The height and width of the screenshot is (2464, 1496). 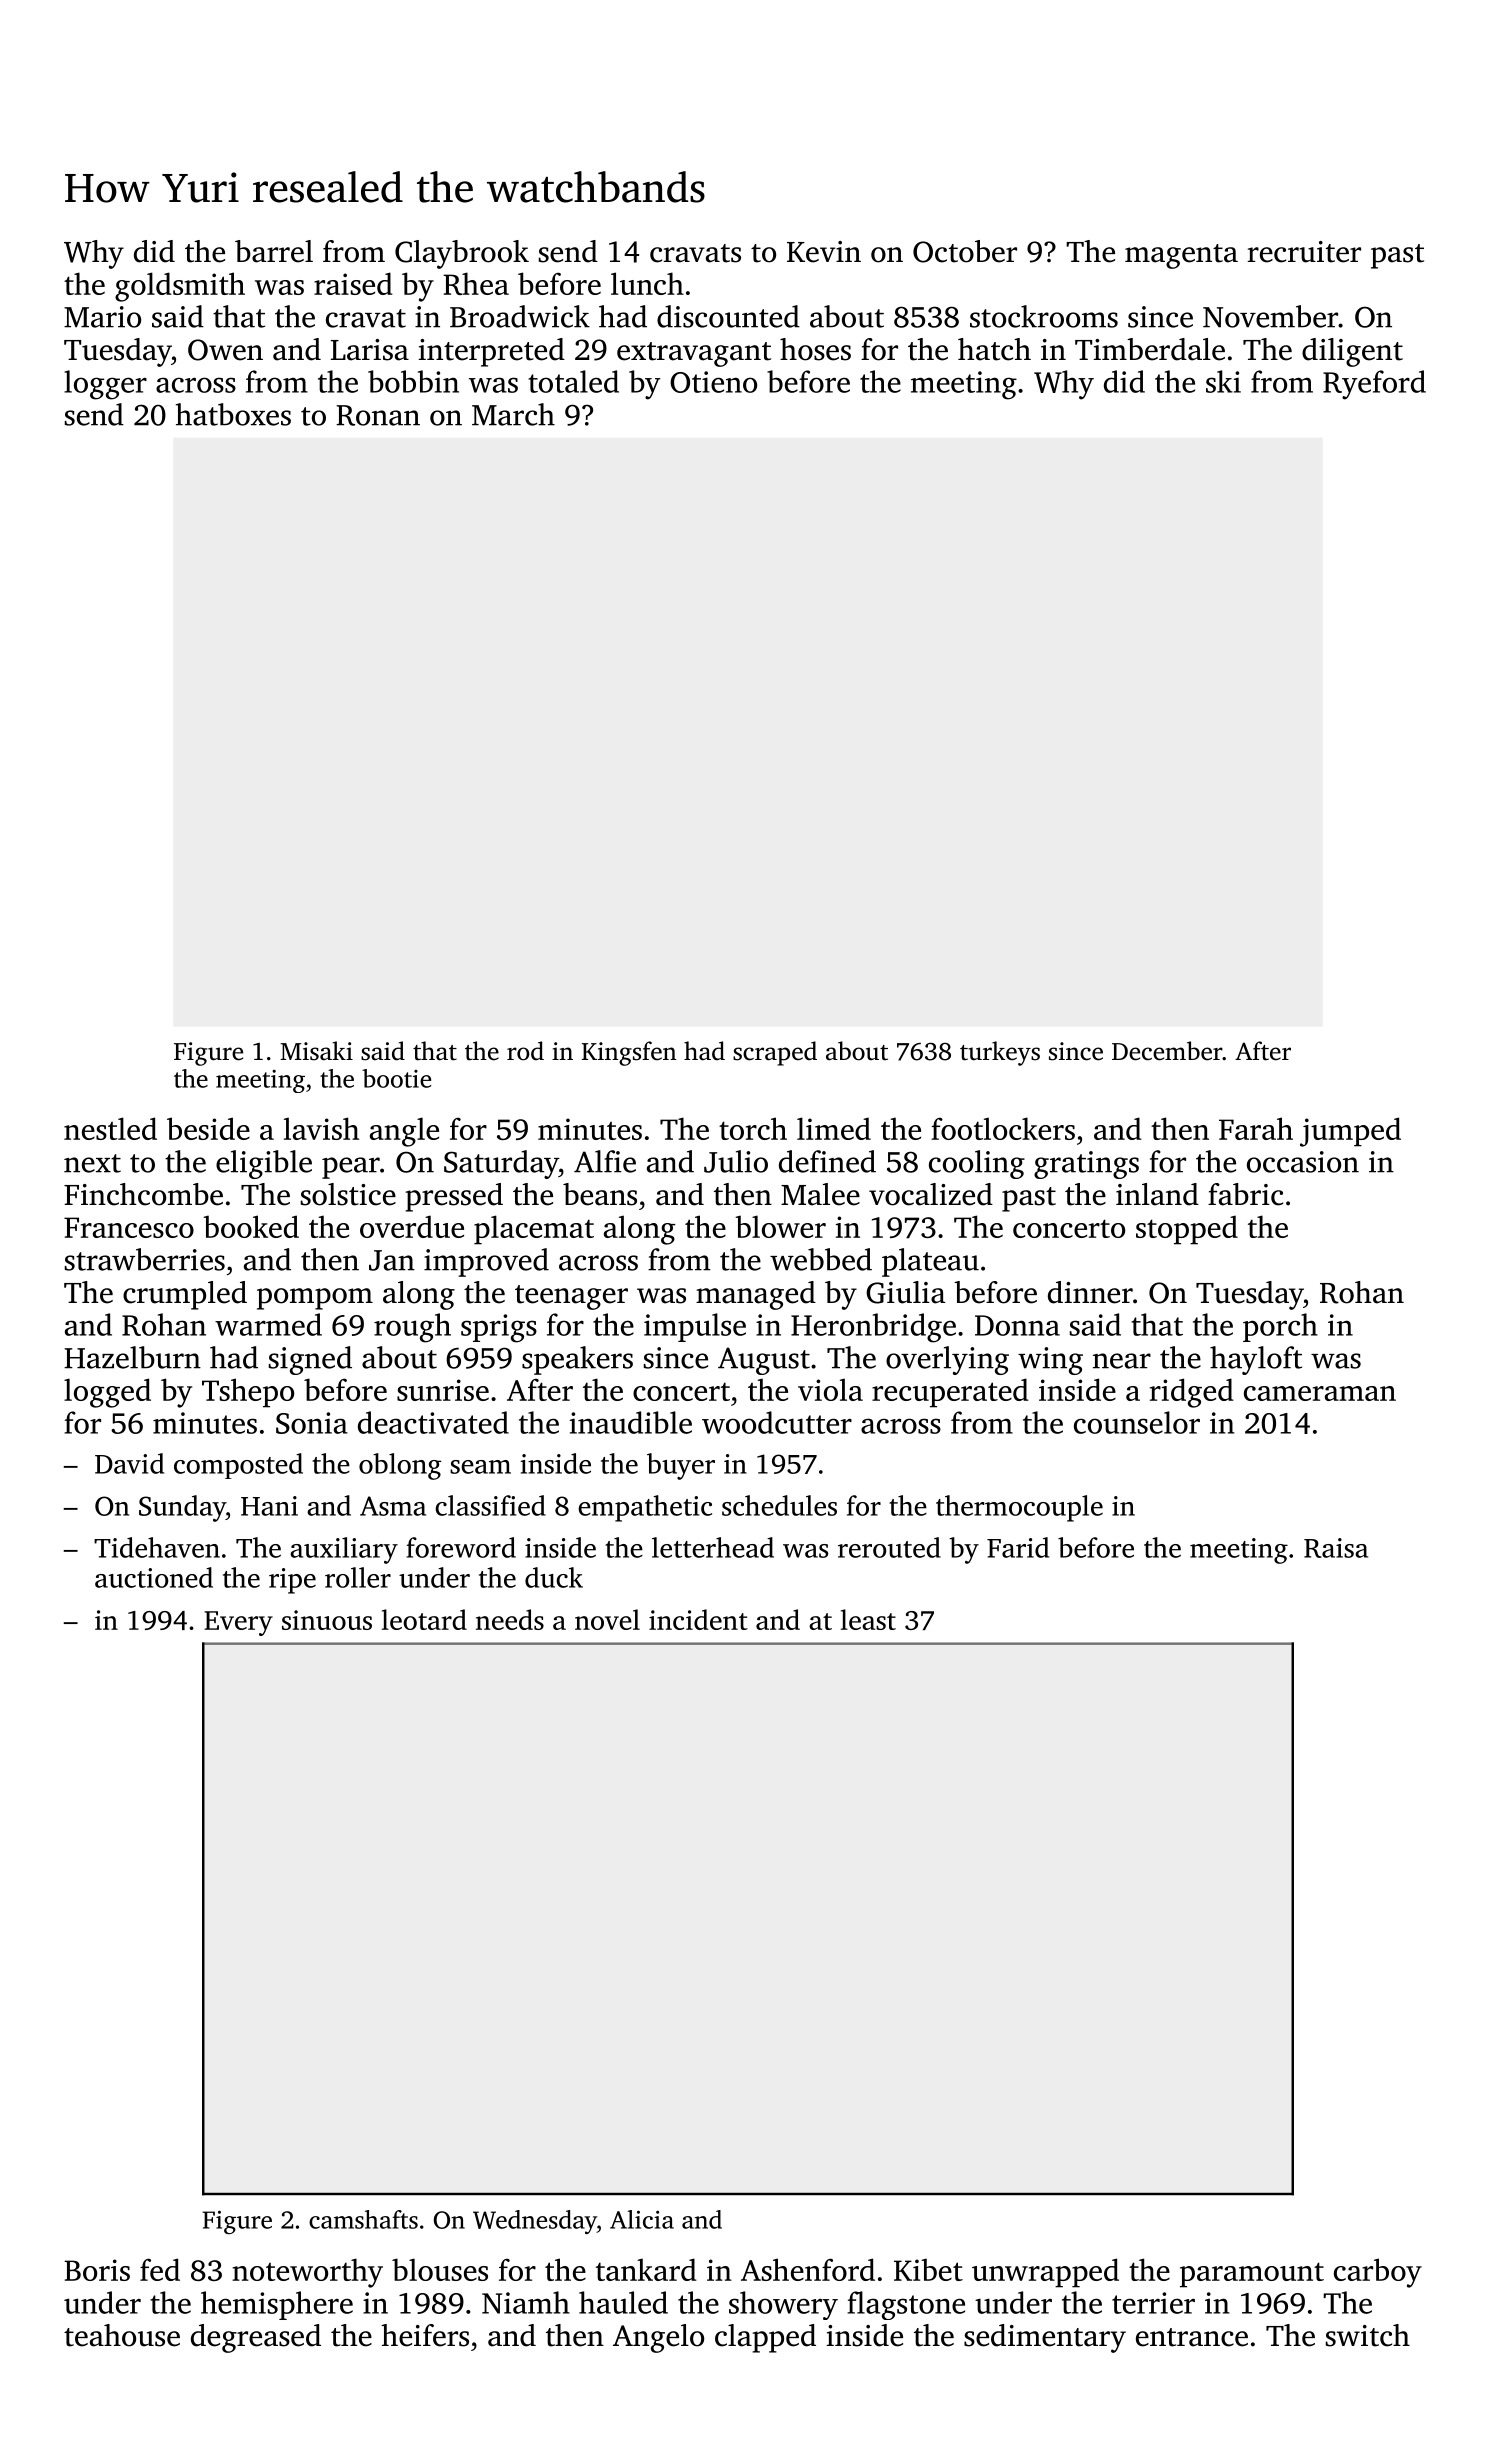 I want to click on turkeys, so click(x=1000, y=1053).
